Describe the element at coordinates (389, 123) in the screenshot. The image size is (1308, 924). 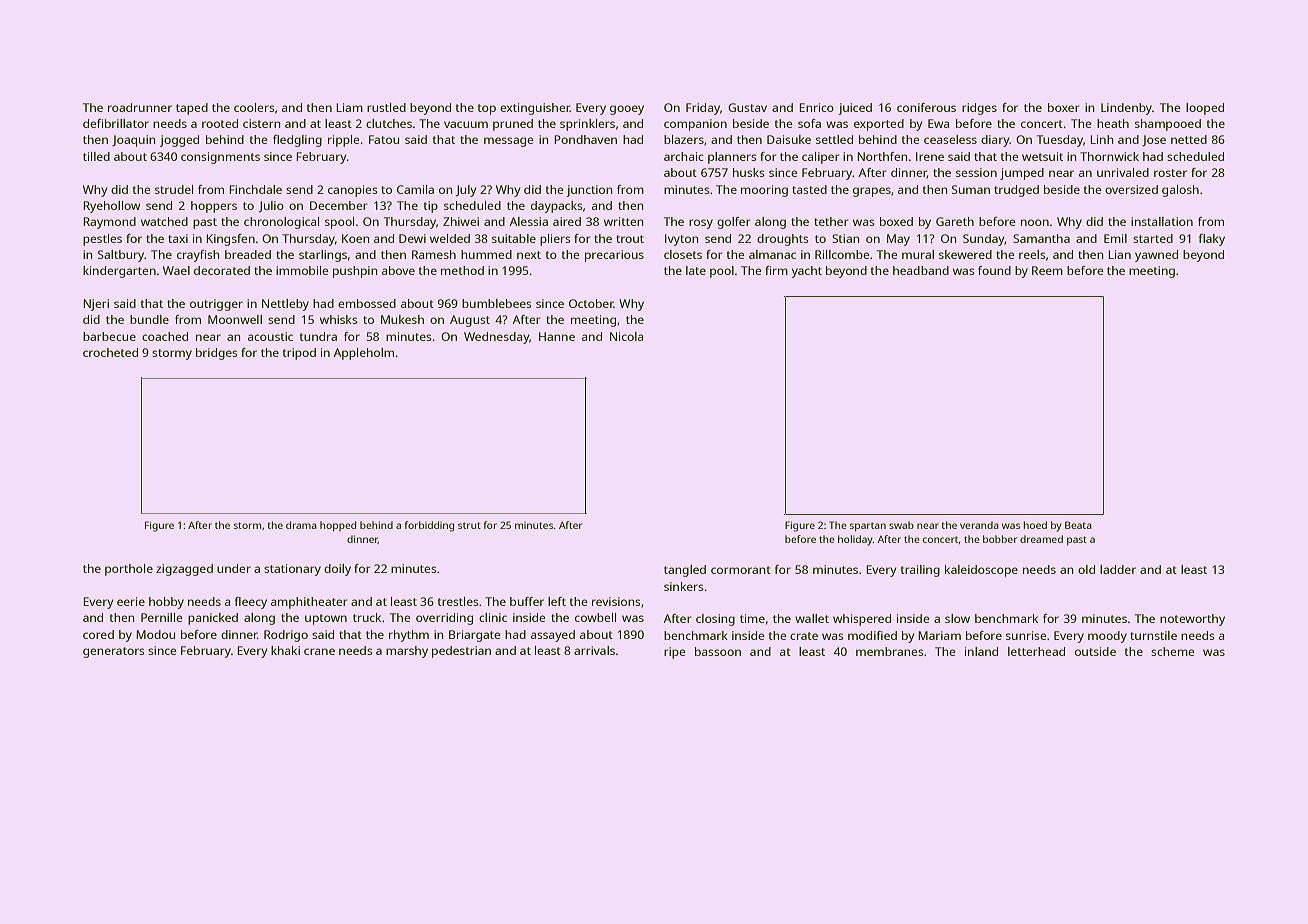
I see `clutches` at that location.
